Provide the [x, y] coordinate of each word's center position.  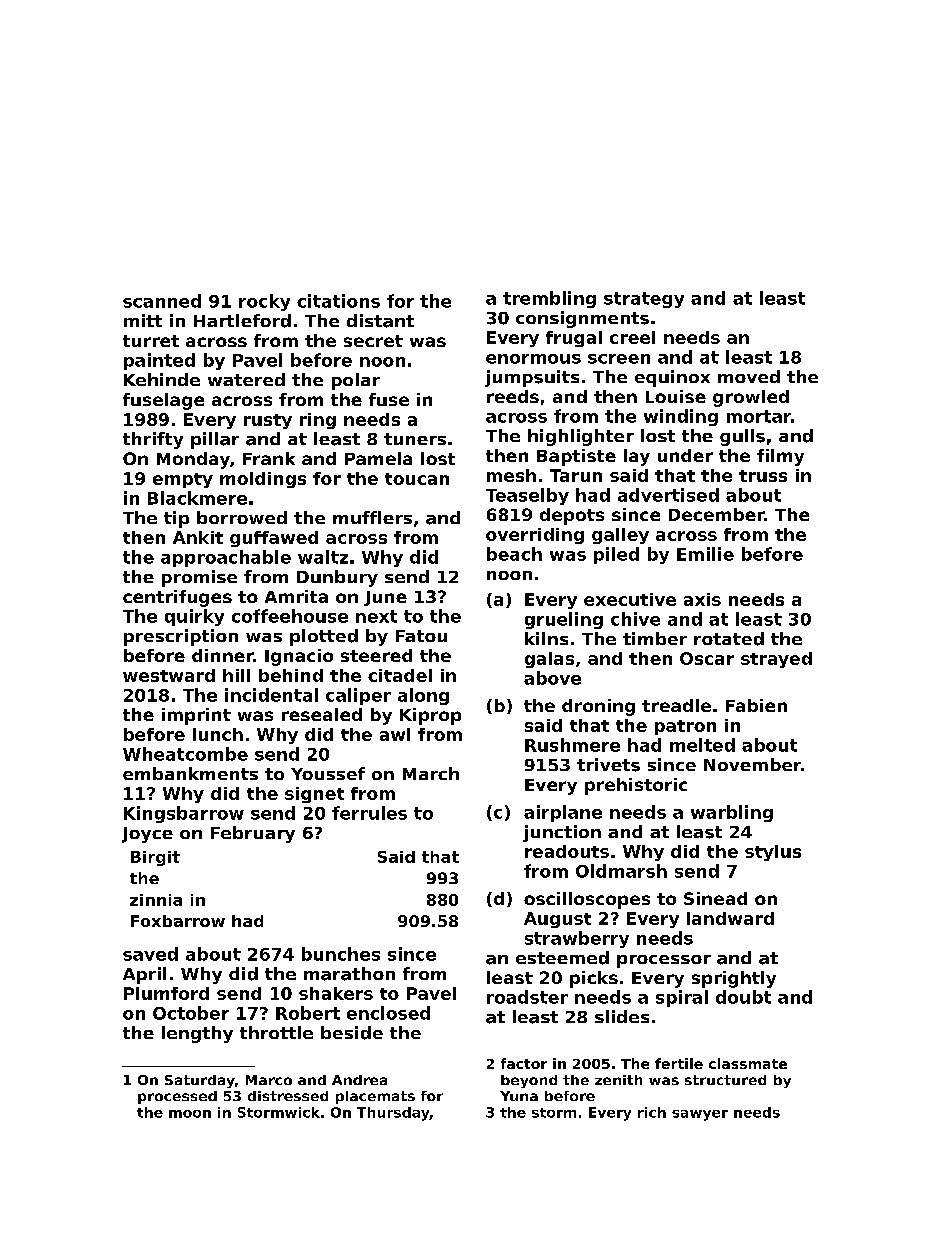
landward [730, 918]
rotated [729, 639]
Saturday [200, 1081]
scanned [162, 301]
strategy [644, 300]
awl [395, 734]
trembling [549, 299]
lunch [218, 734]
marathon [349, 974]
